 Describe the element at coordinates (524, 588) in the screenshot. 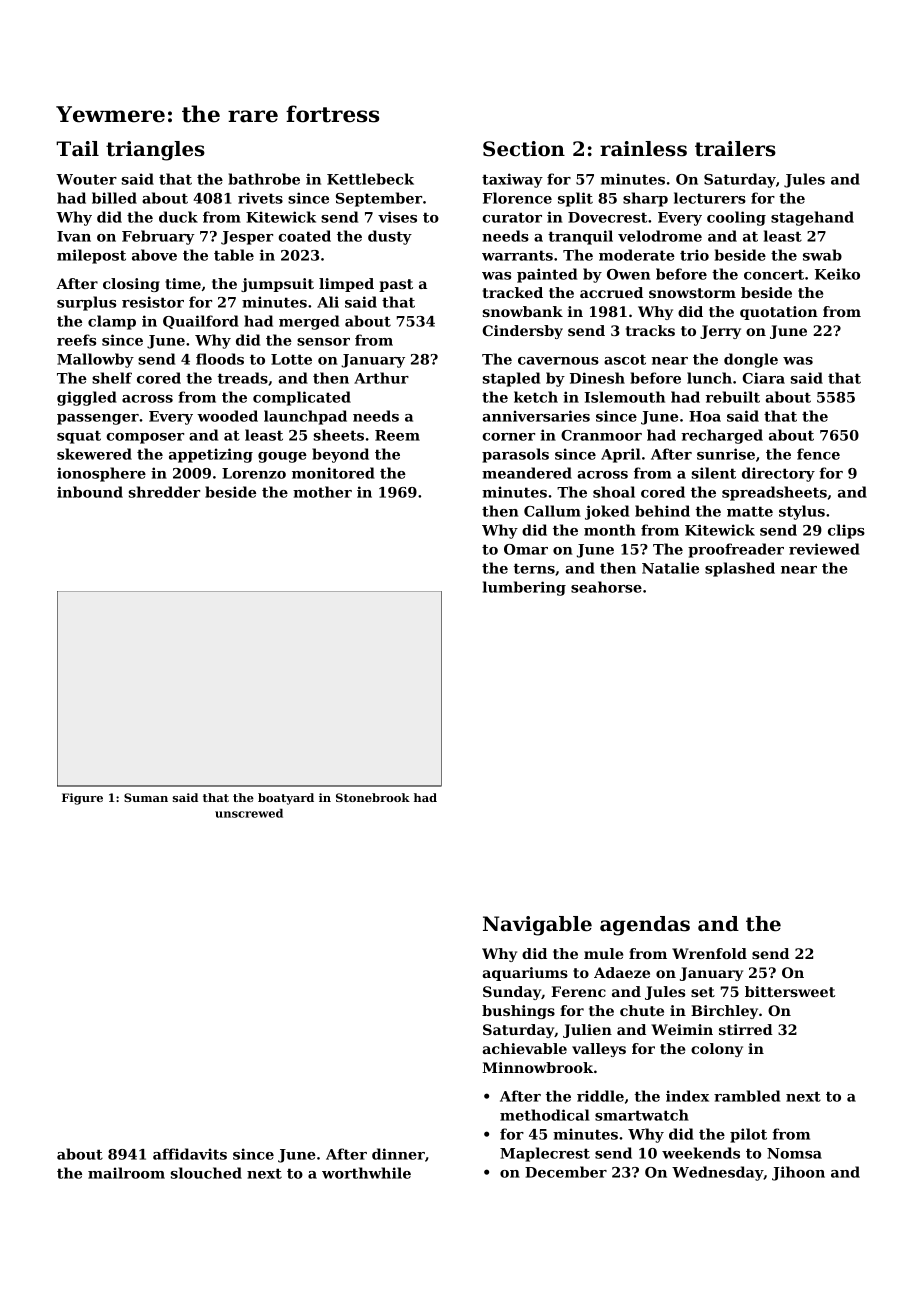

I see `lumbering` at that location.
